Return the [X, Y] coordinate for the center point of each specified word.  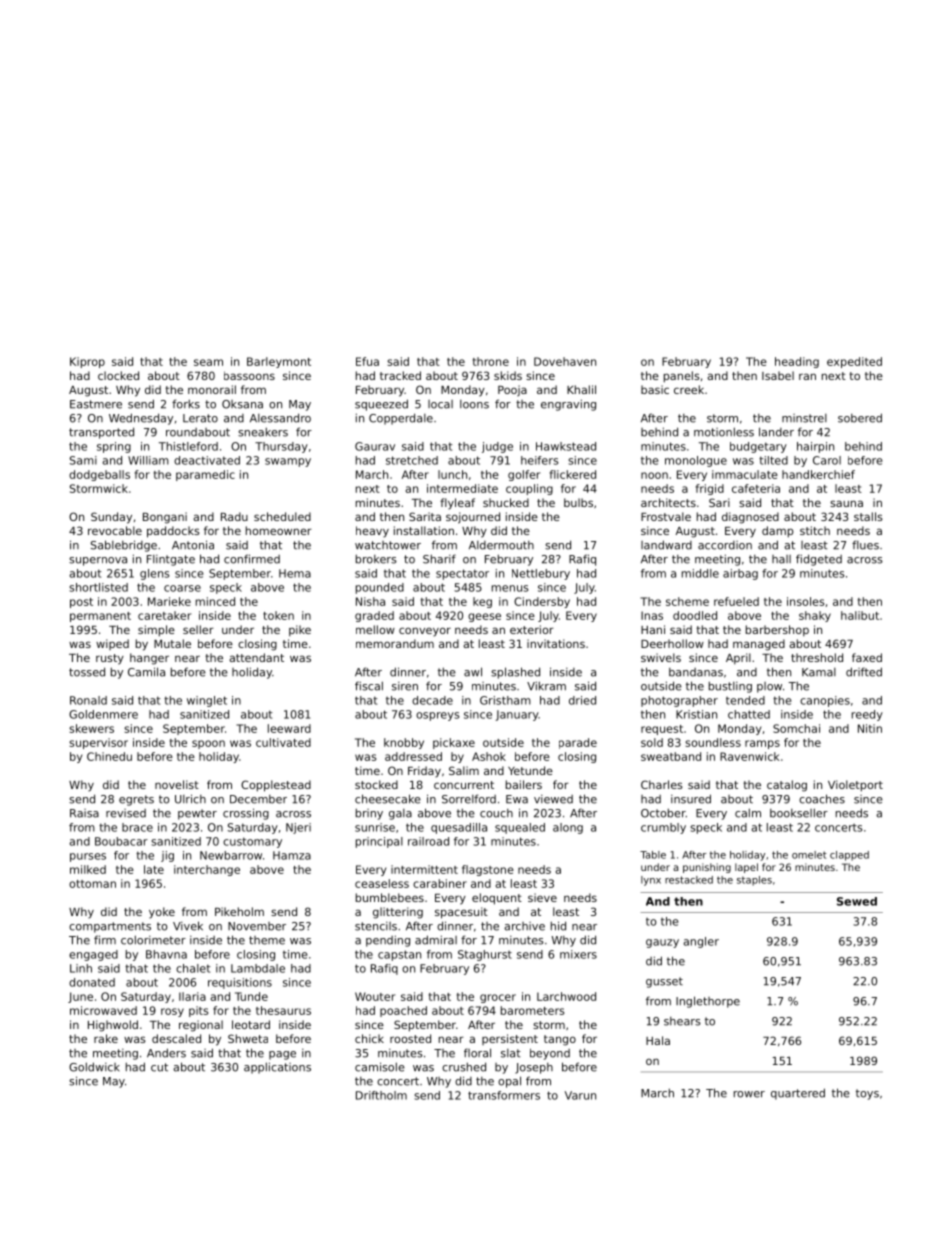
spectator [462, 574]
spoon [208, 744]
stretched [412, 460]
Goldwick [94, 1067]
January [516, 715]
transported [101, 433]
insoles [805, 601]
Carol [827, 460]
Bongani [165, 518]
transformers [504, 1095]
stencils [376, 926]
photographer [679, 701]
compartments [110, 927]
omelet [809, 855]
